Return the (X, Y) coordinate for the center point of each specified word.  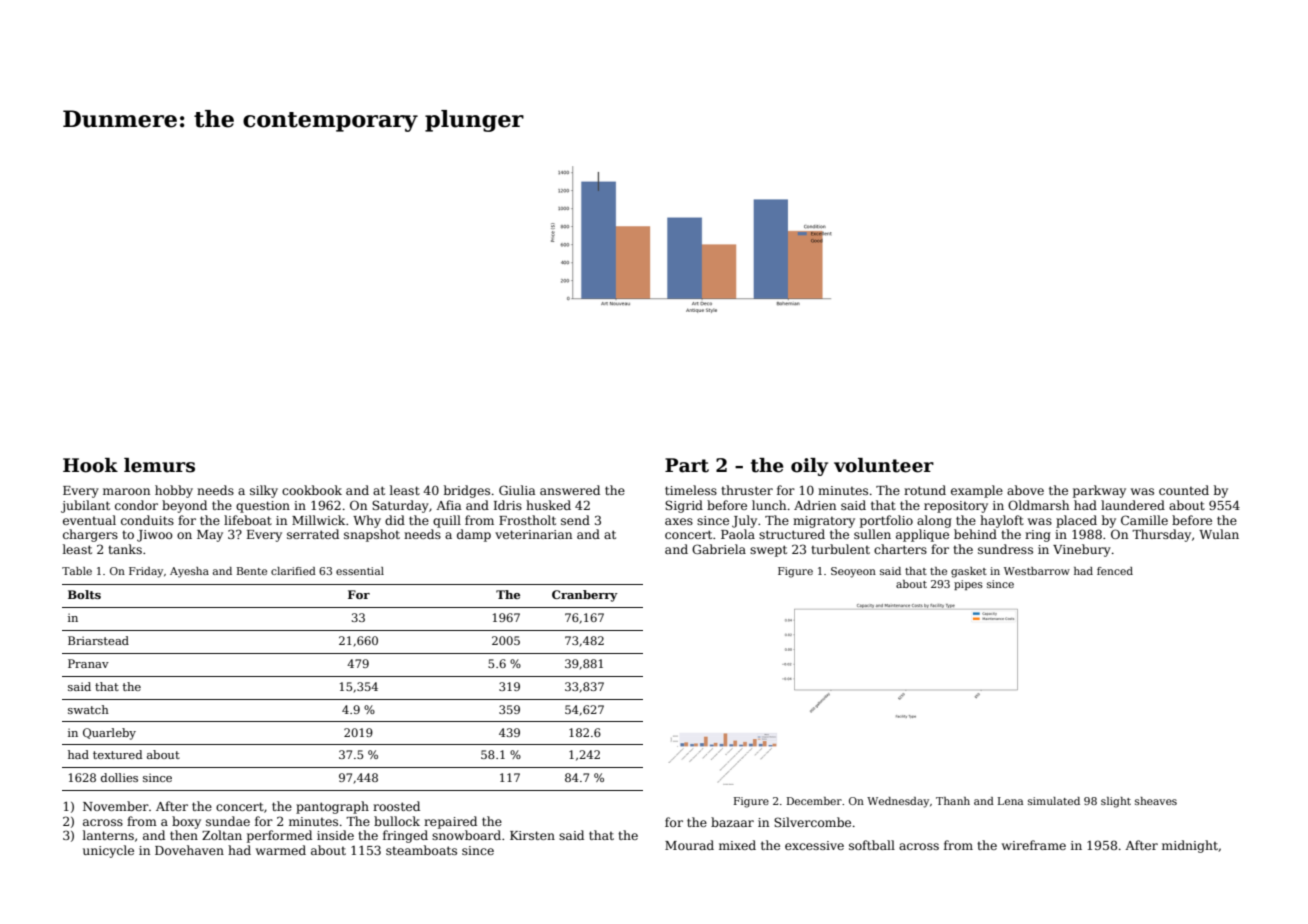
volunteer (884, 465)
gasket (969, 572)
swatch (88, 709)
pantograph (332, 807)
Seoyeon (853, 572)
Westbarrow (1037, 571)
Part (687, 465)
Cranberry (585, 596)
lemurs (159, 465)
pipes (968, 585)
